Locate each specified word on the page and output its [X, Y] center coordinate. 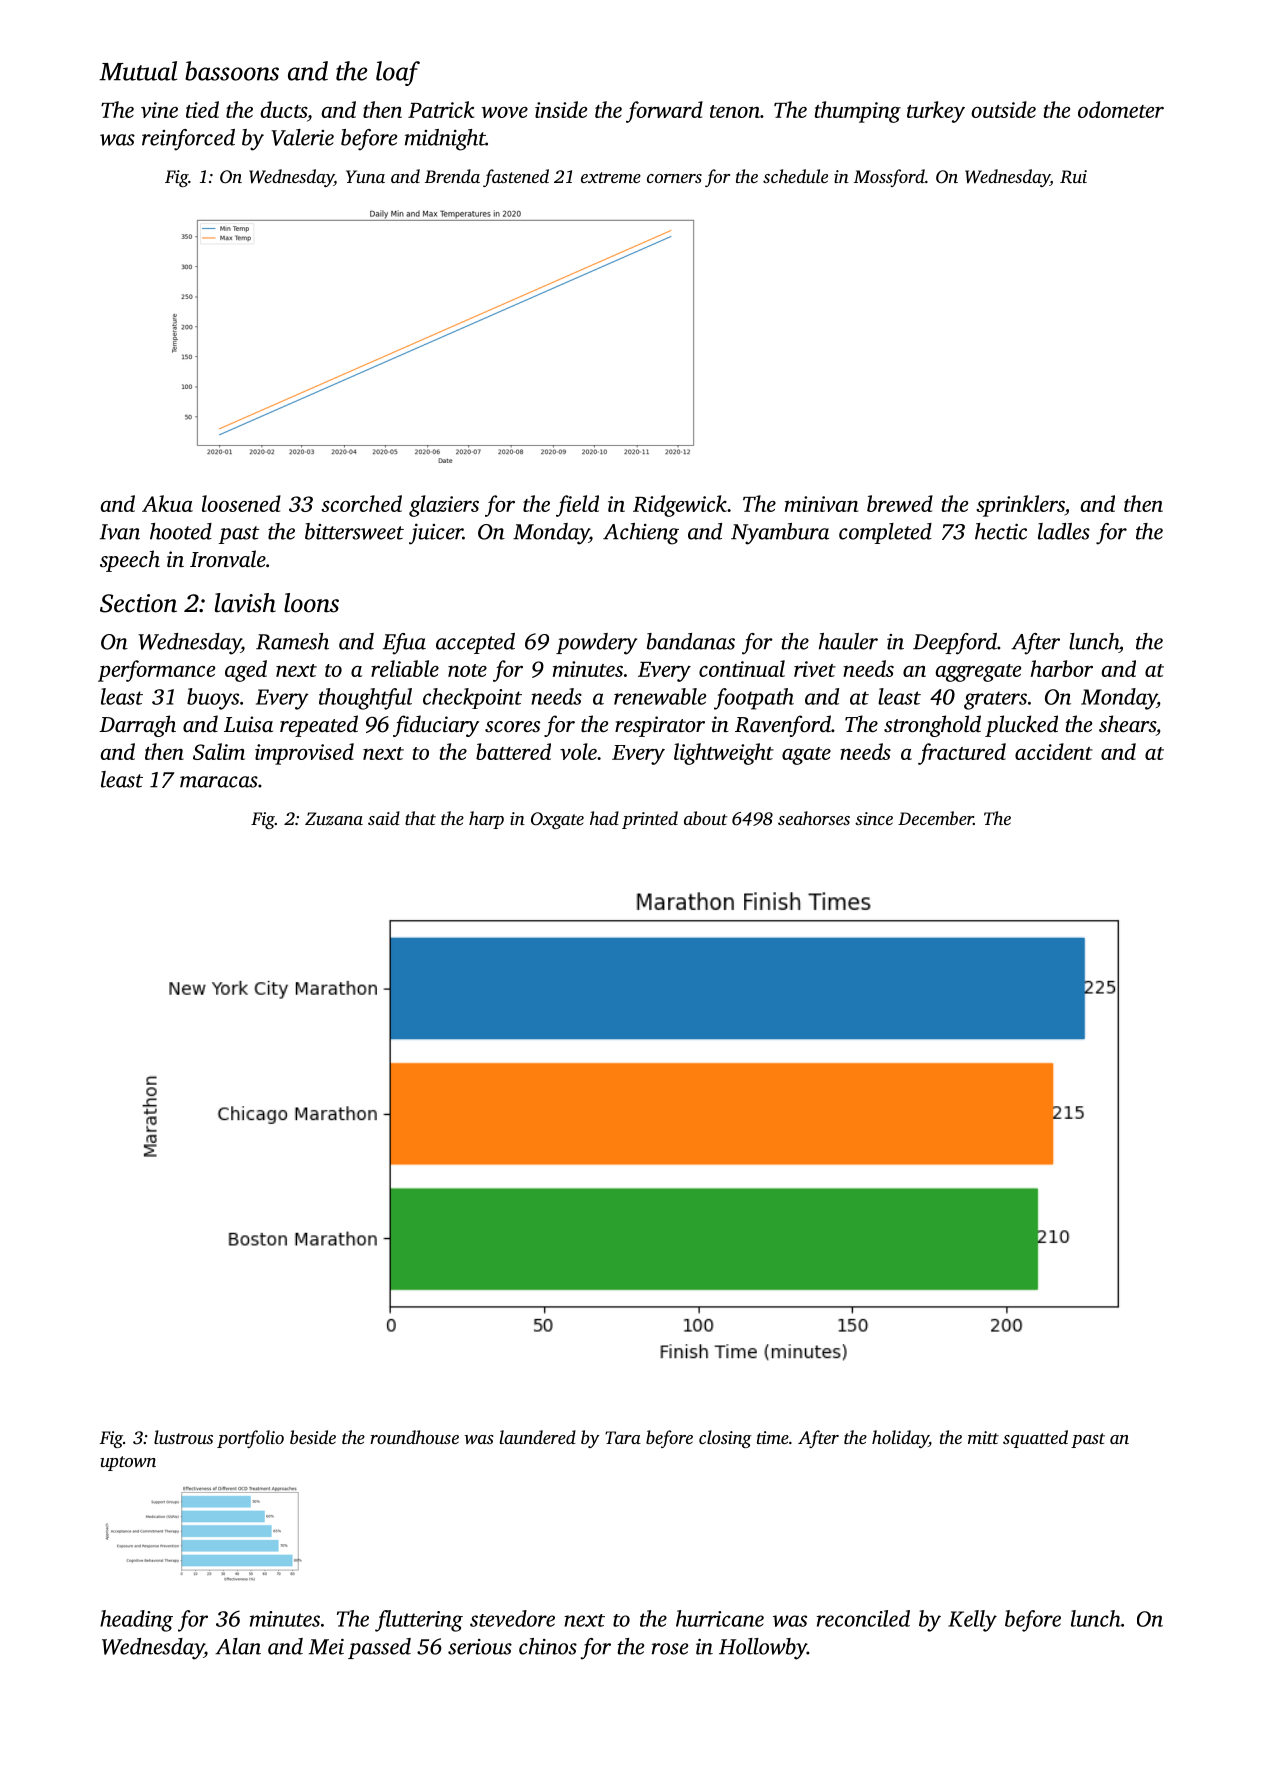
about [706, 818]
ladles [1064, 531]
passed [379, 1648]
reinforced [188, 140]
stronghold [932, 726]
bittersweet [354, 531]
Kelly [972, 1621]
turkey [936, 112]
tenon [735, 111]
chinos [548, 1646]
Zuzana [334, 819]
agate [806, 756]
